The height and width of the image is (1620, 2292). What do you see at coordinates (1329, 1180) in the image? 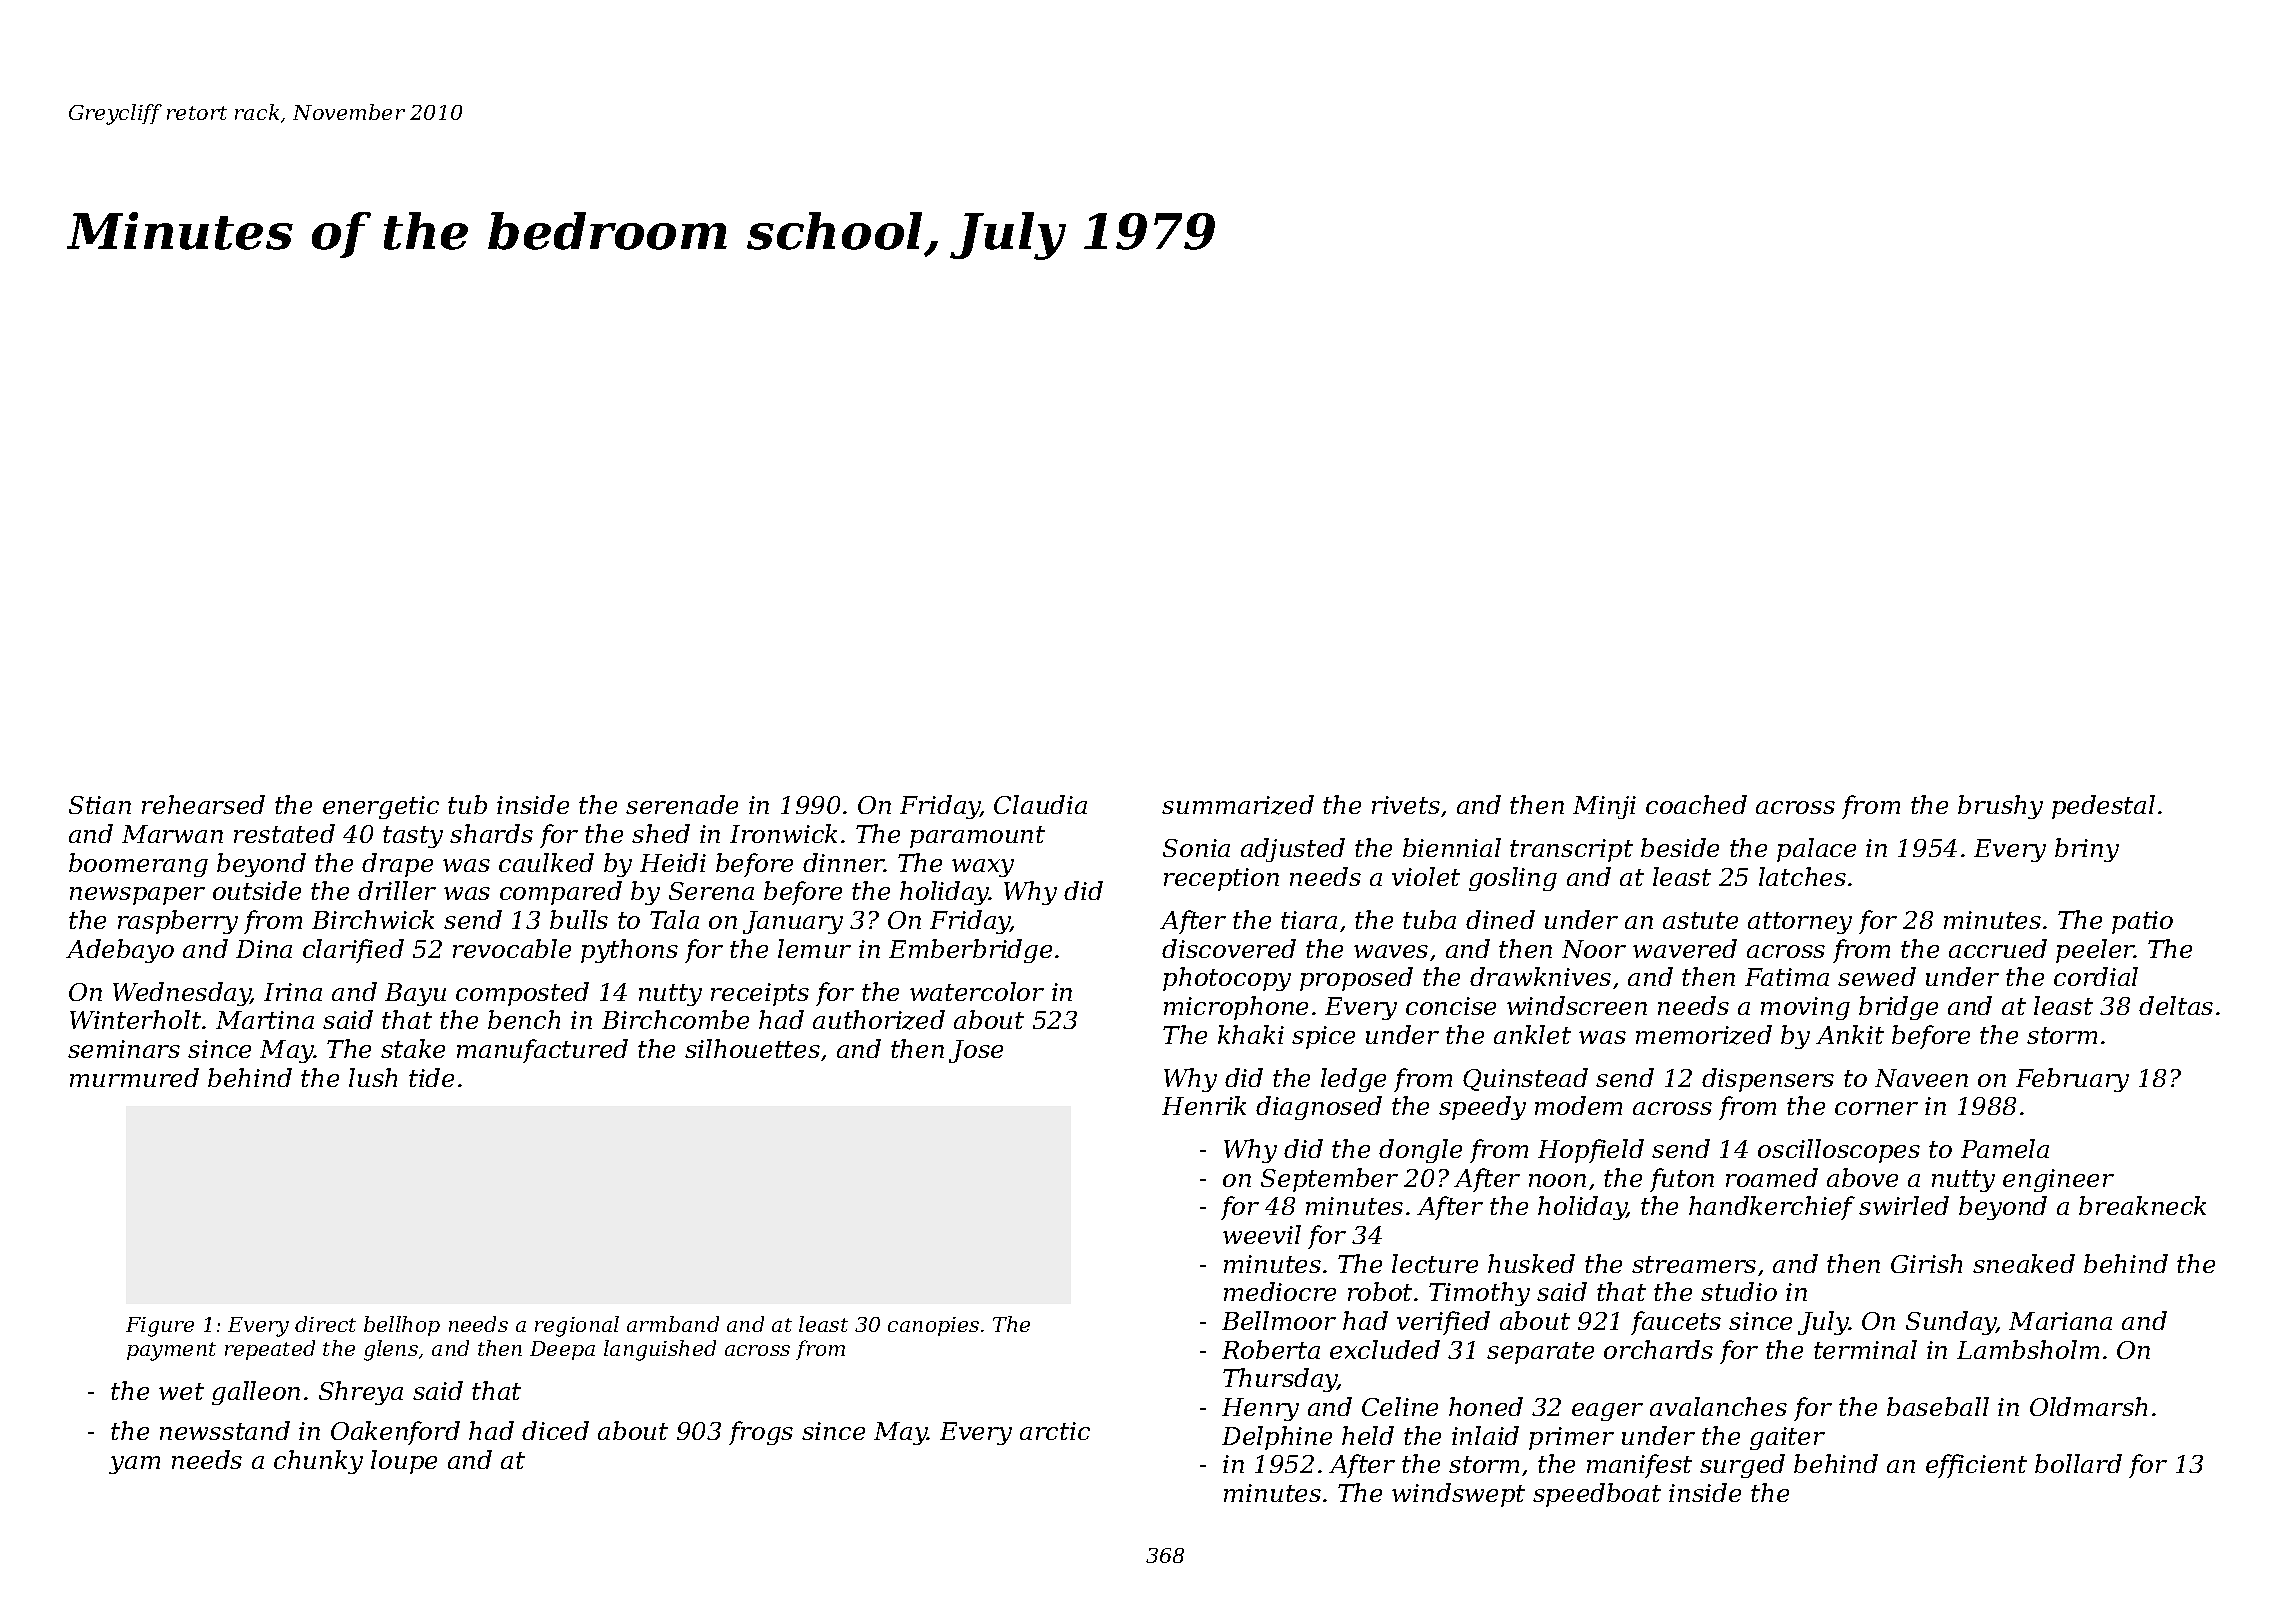
I see `September` at bounding box center [1329, 1180].
